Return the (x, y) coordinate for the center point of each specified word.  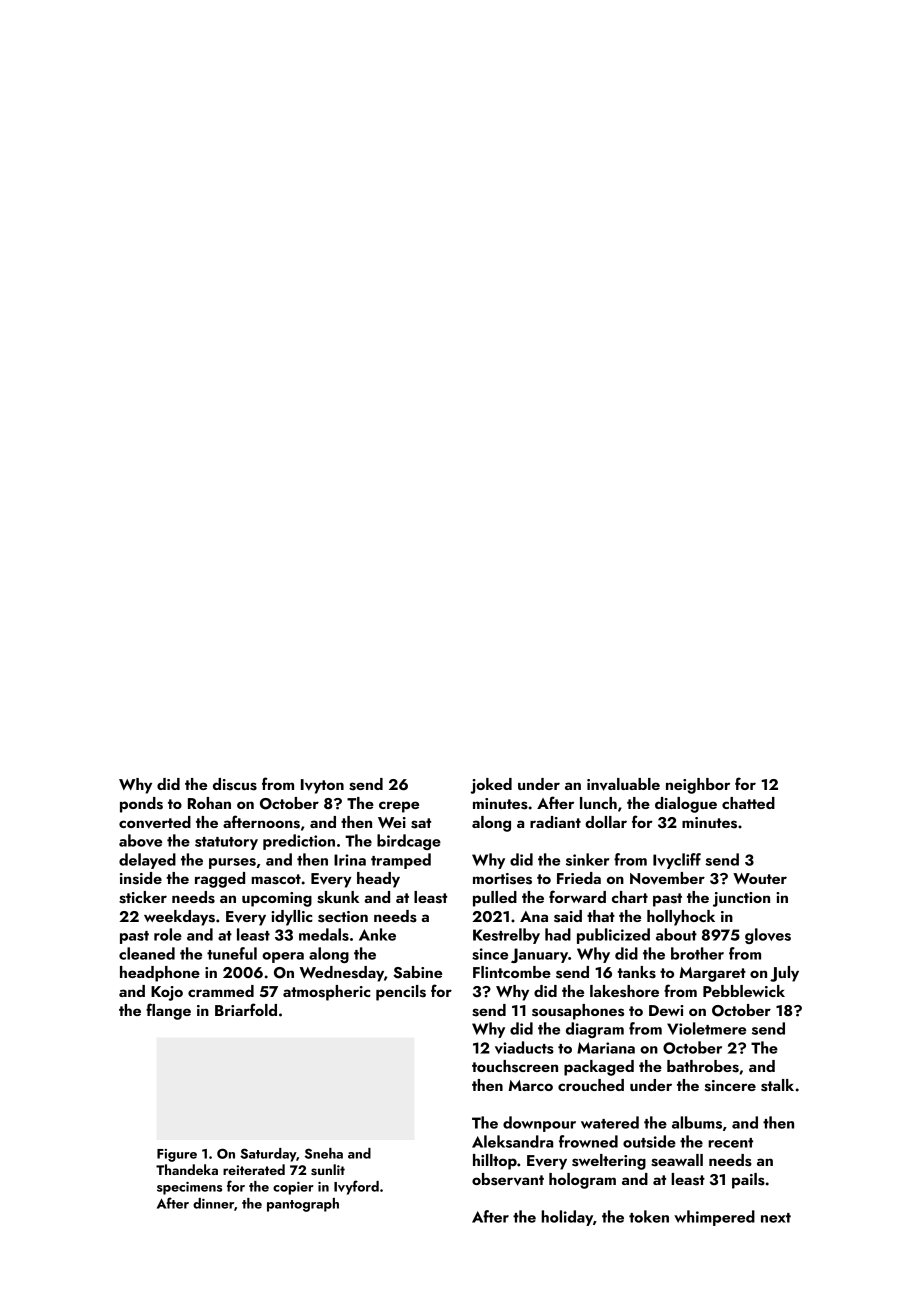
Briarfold (246, 1009)
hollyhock (681, 918)
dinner (213, 1203)
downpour (539, 1124)
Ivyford (356, 1187)
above (140, 840)
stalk (777, 1085)
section (343, 917)
